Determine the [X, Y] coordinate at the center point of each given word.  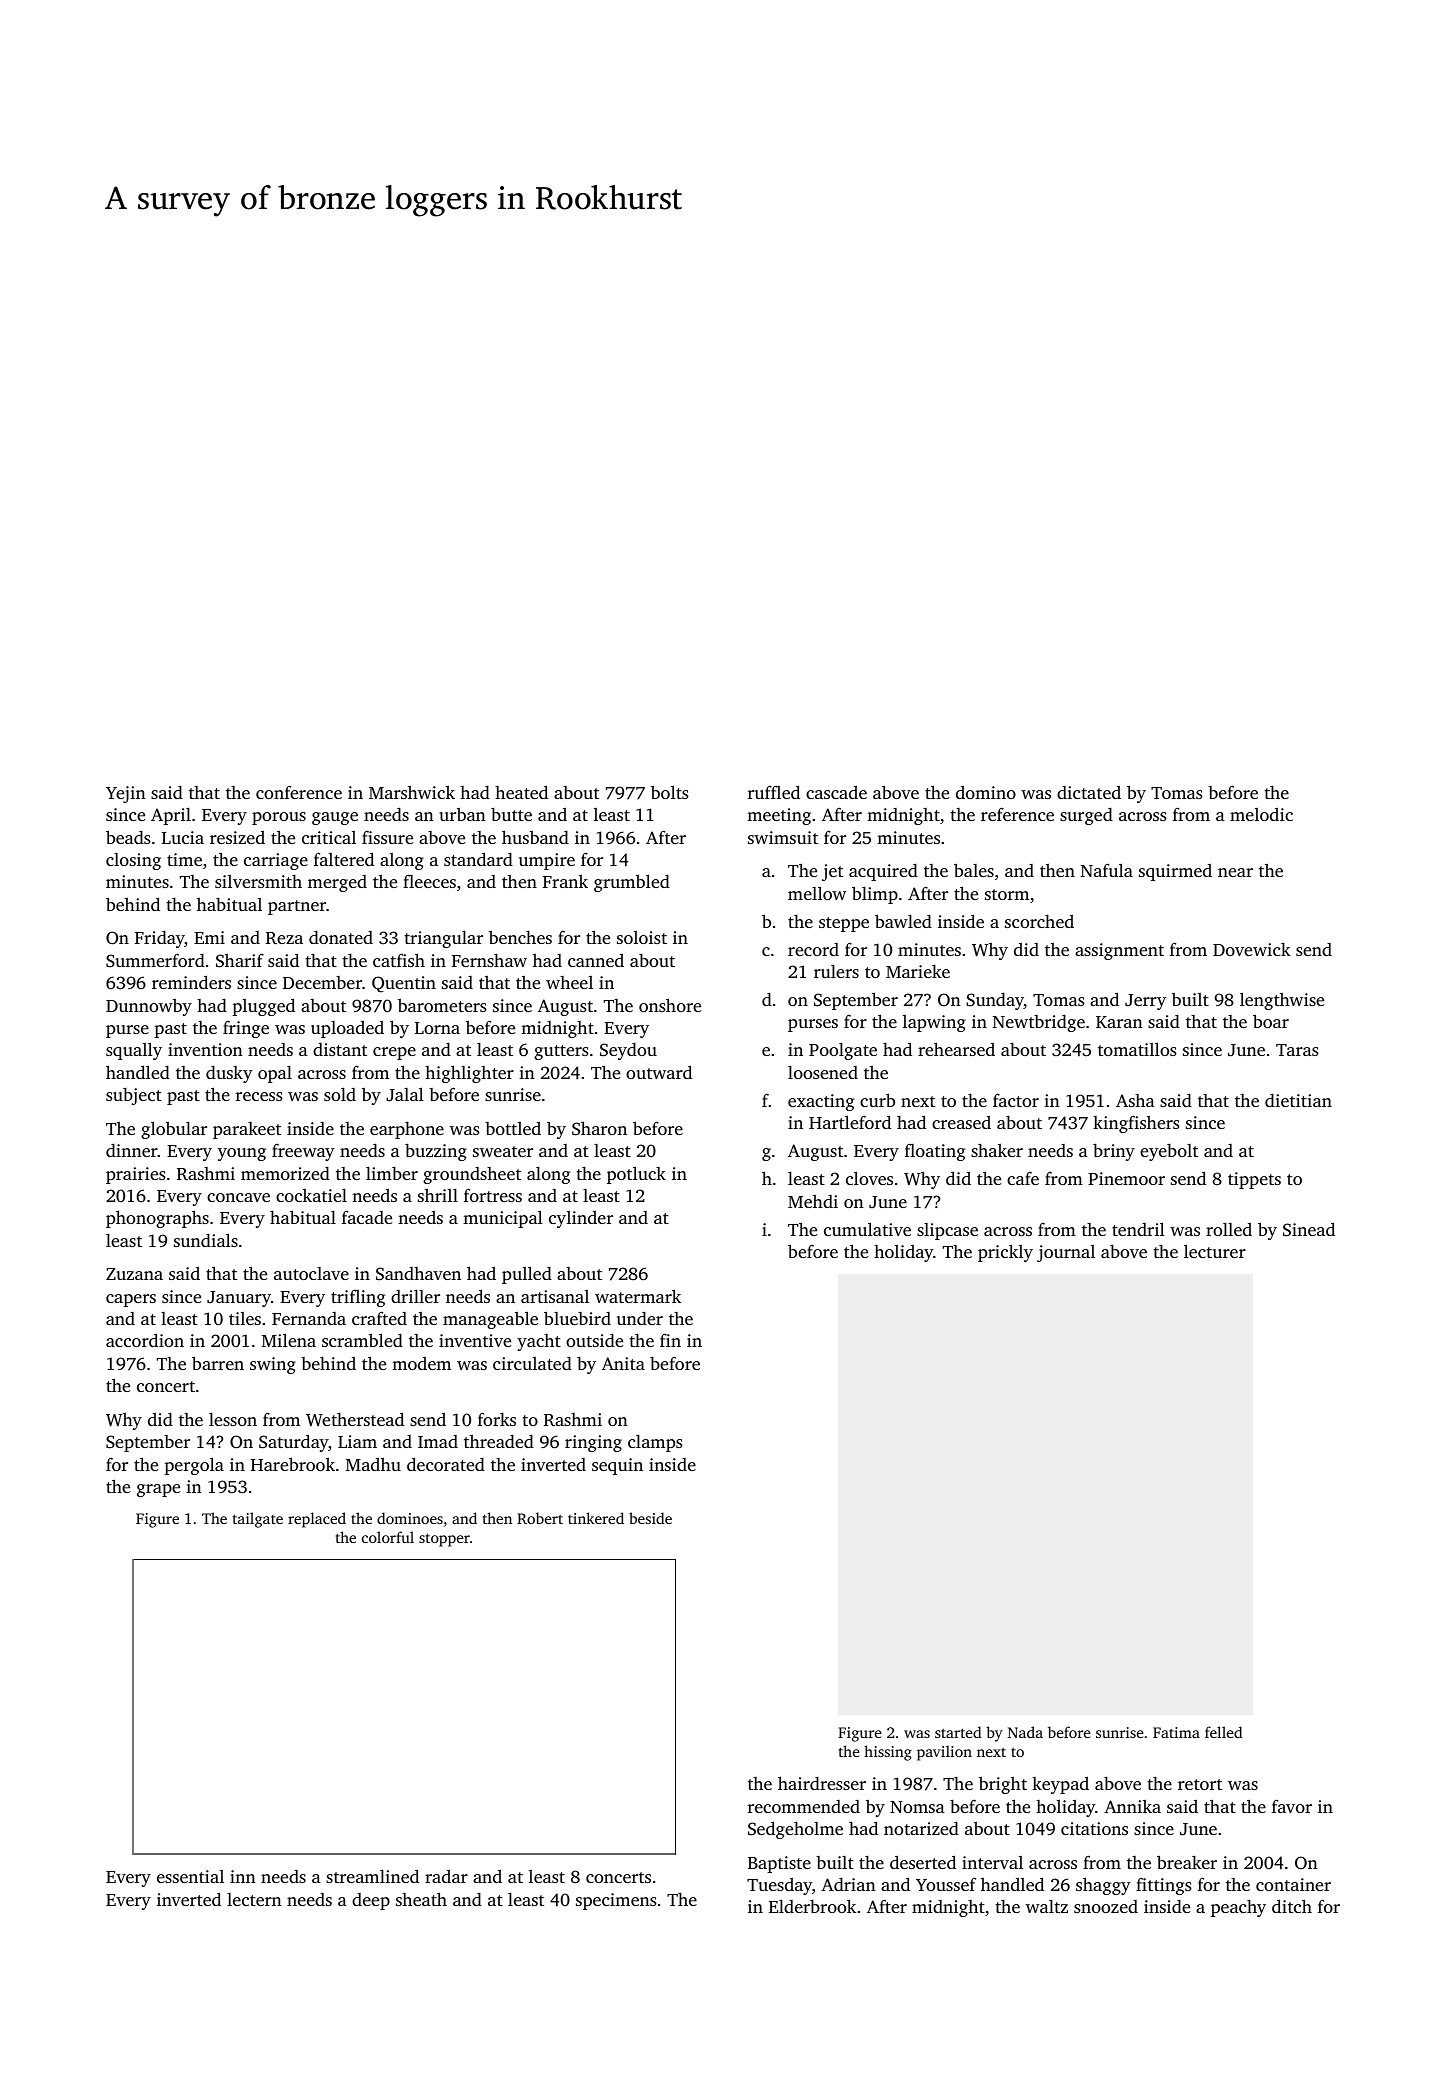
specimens [616, 1901]
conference [299, 792]
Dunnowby [149, 1007]
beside [650, 1518]
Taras [1297, 1050]
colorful [388, 1537]
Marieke [918, 971]
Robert [540, 1518]
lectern [254, 1899]
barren [218, 1363]
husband [535, 837]
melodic [1261, 814]
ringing [593, 1443]
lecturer [1215, 1251]
